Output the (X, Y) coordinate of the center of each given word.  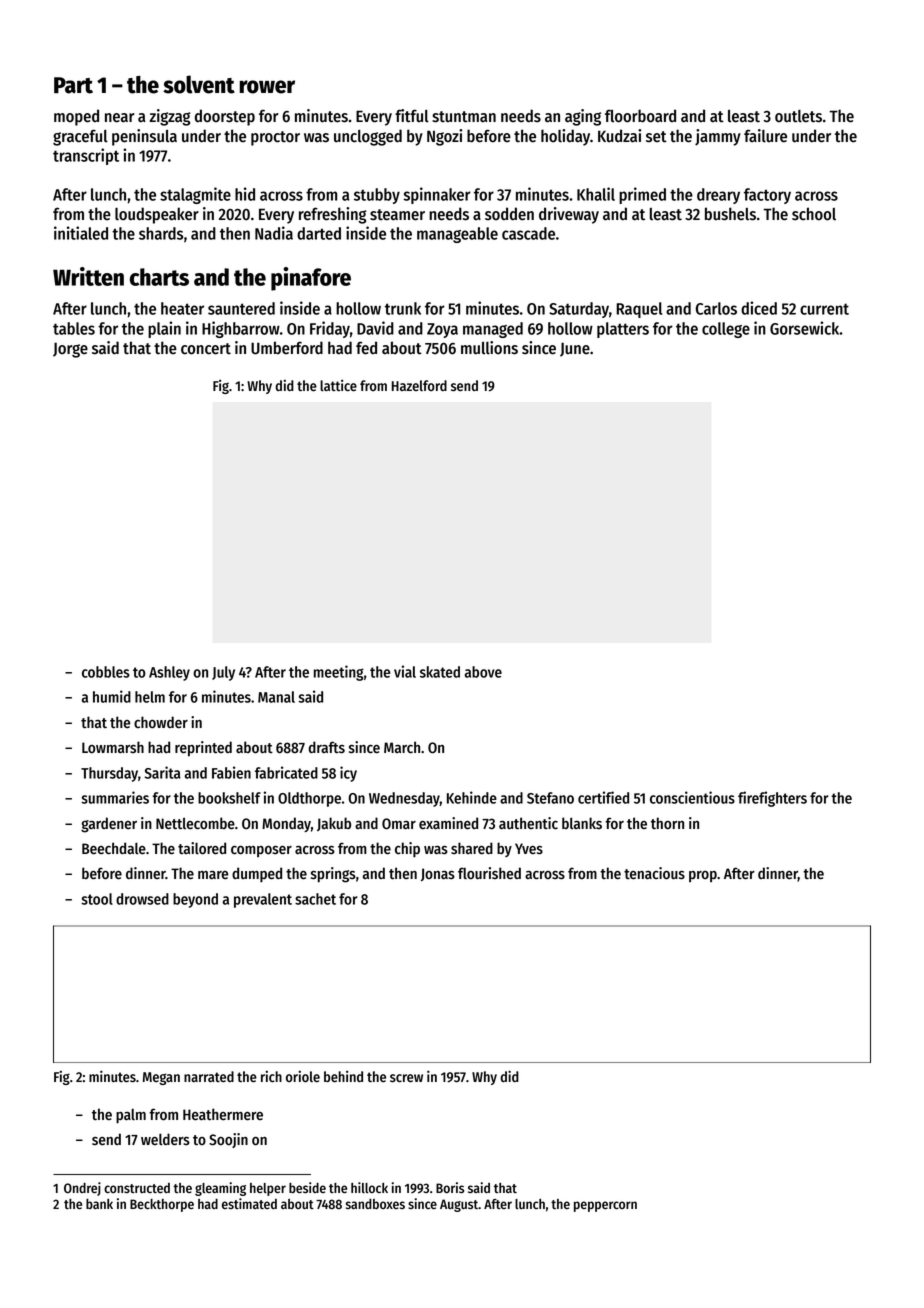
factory (767, 196)
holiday (565, 137)
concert (206, 349)
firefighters (772, 799)
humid (112, 696)
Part (73, 85)
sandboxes (375, 1204)
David (375, 328)
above (483, 672)
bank (99, 1204)
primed (642, 195)
